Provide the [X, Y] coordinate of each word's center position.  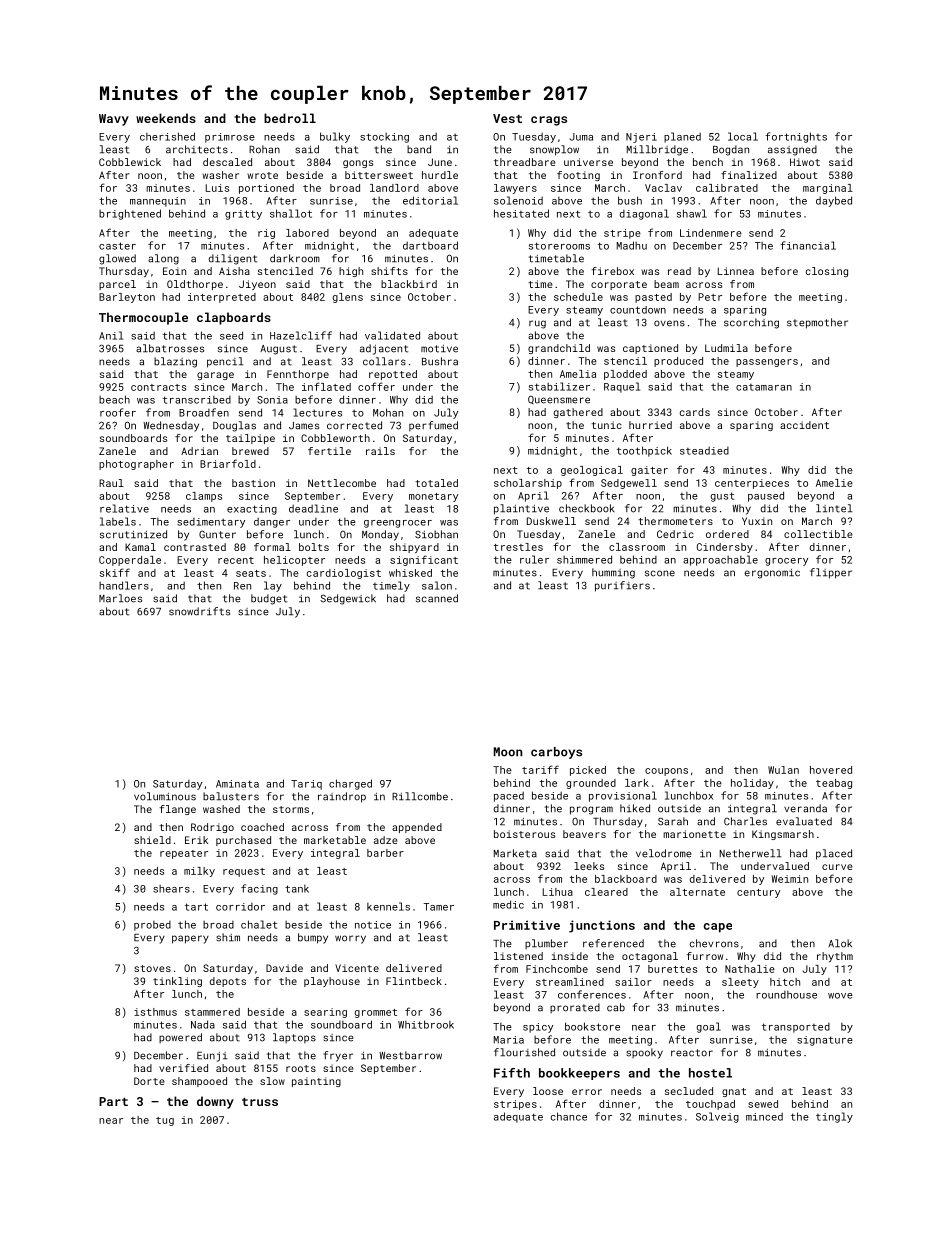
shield [152, 840]
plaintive [521, 509]
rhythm [835, 957]
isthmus [155, 1012]
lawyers [515, 189]
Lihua [558, 892]
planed [682, 137]
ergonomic [772, 574]
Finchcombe [557, 969]
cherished [167, 136]
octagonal [650, 957]
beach [114, 399]
